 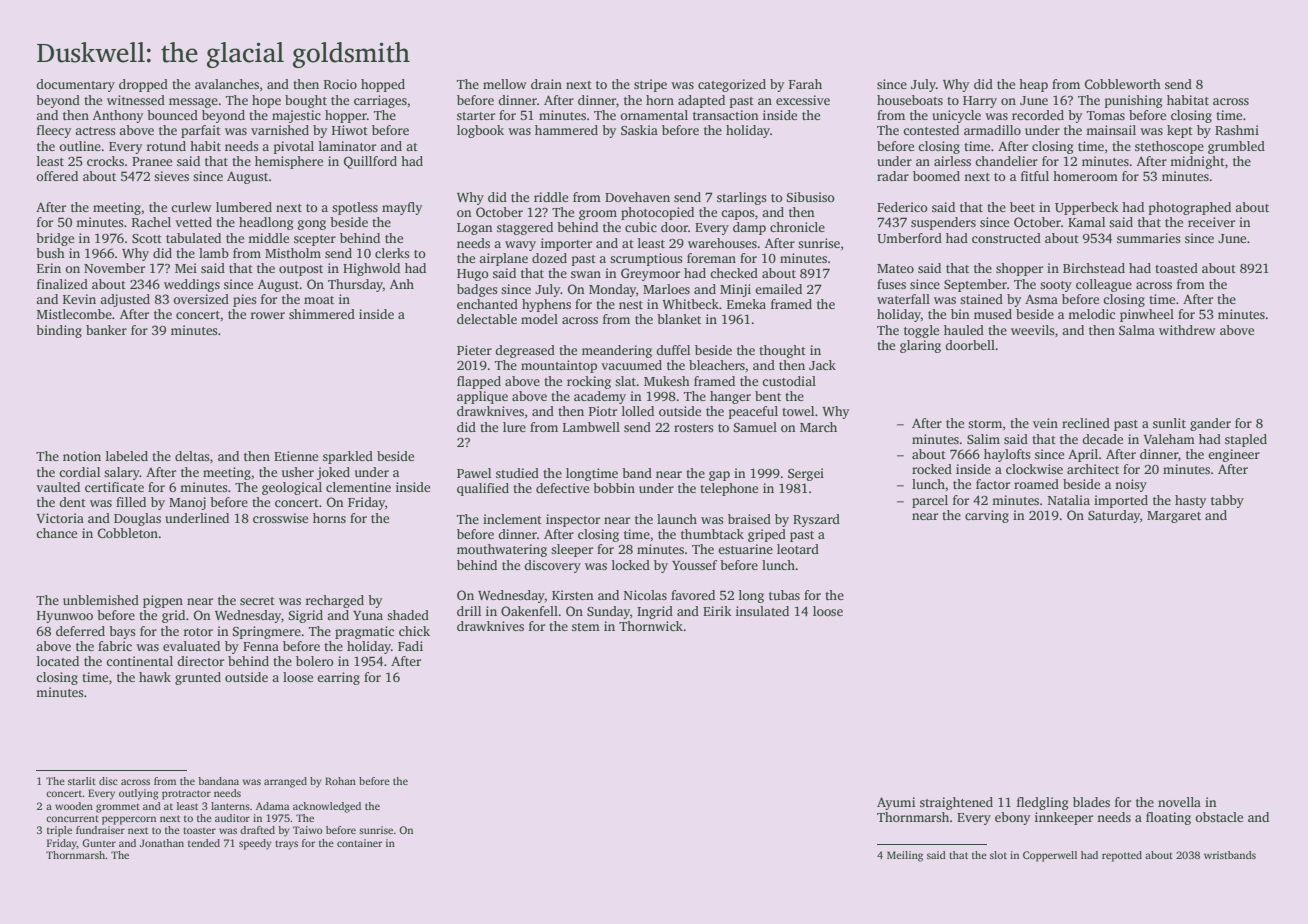 I want to click on storm, so click(x=985, y=424).
